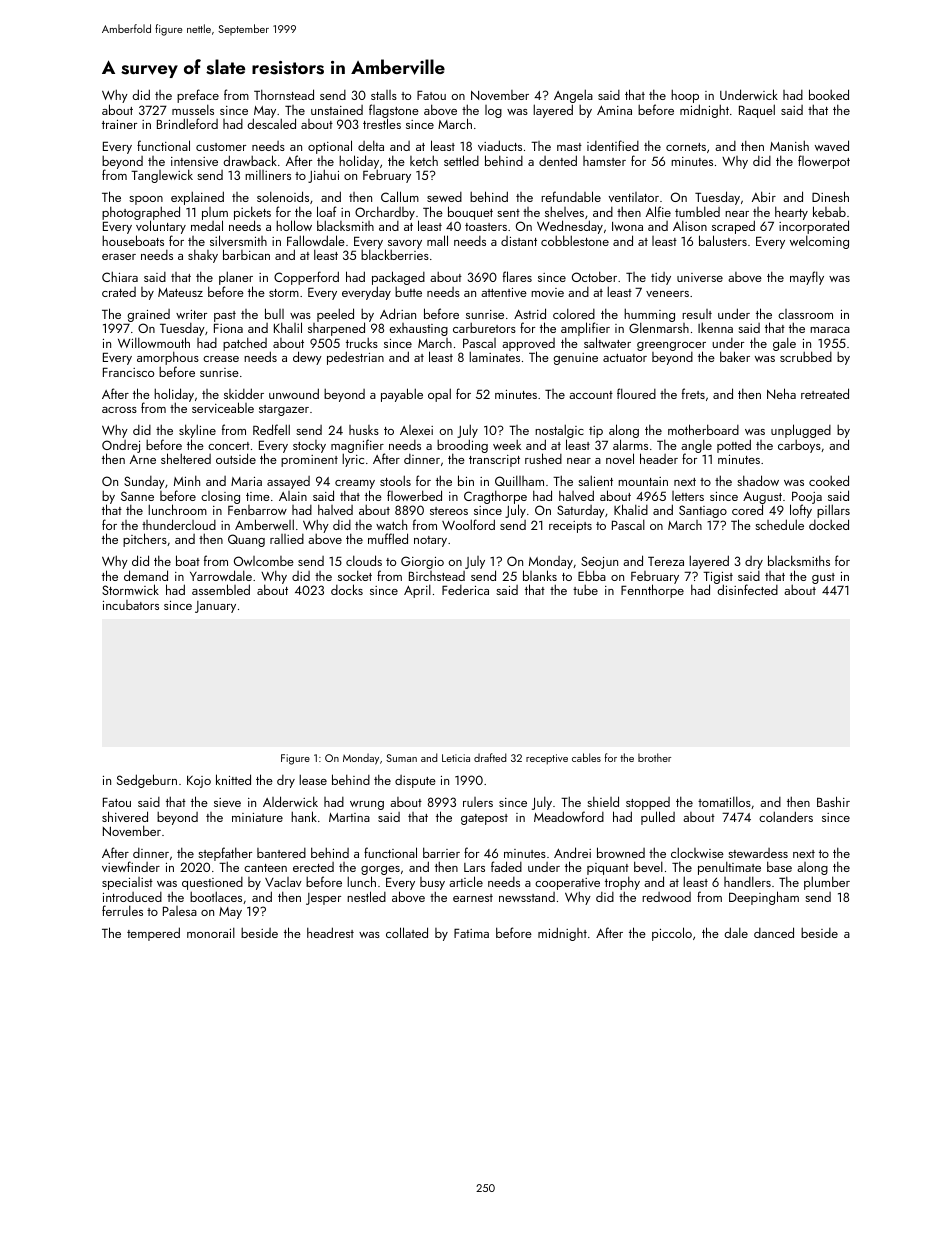 Image resolution: width=952 pixels, height=1233 pixels. I want to click on flowerbed, so click(414, 495).
